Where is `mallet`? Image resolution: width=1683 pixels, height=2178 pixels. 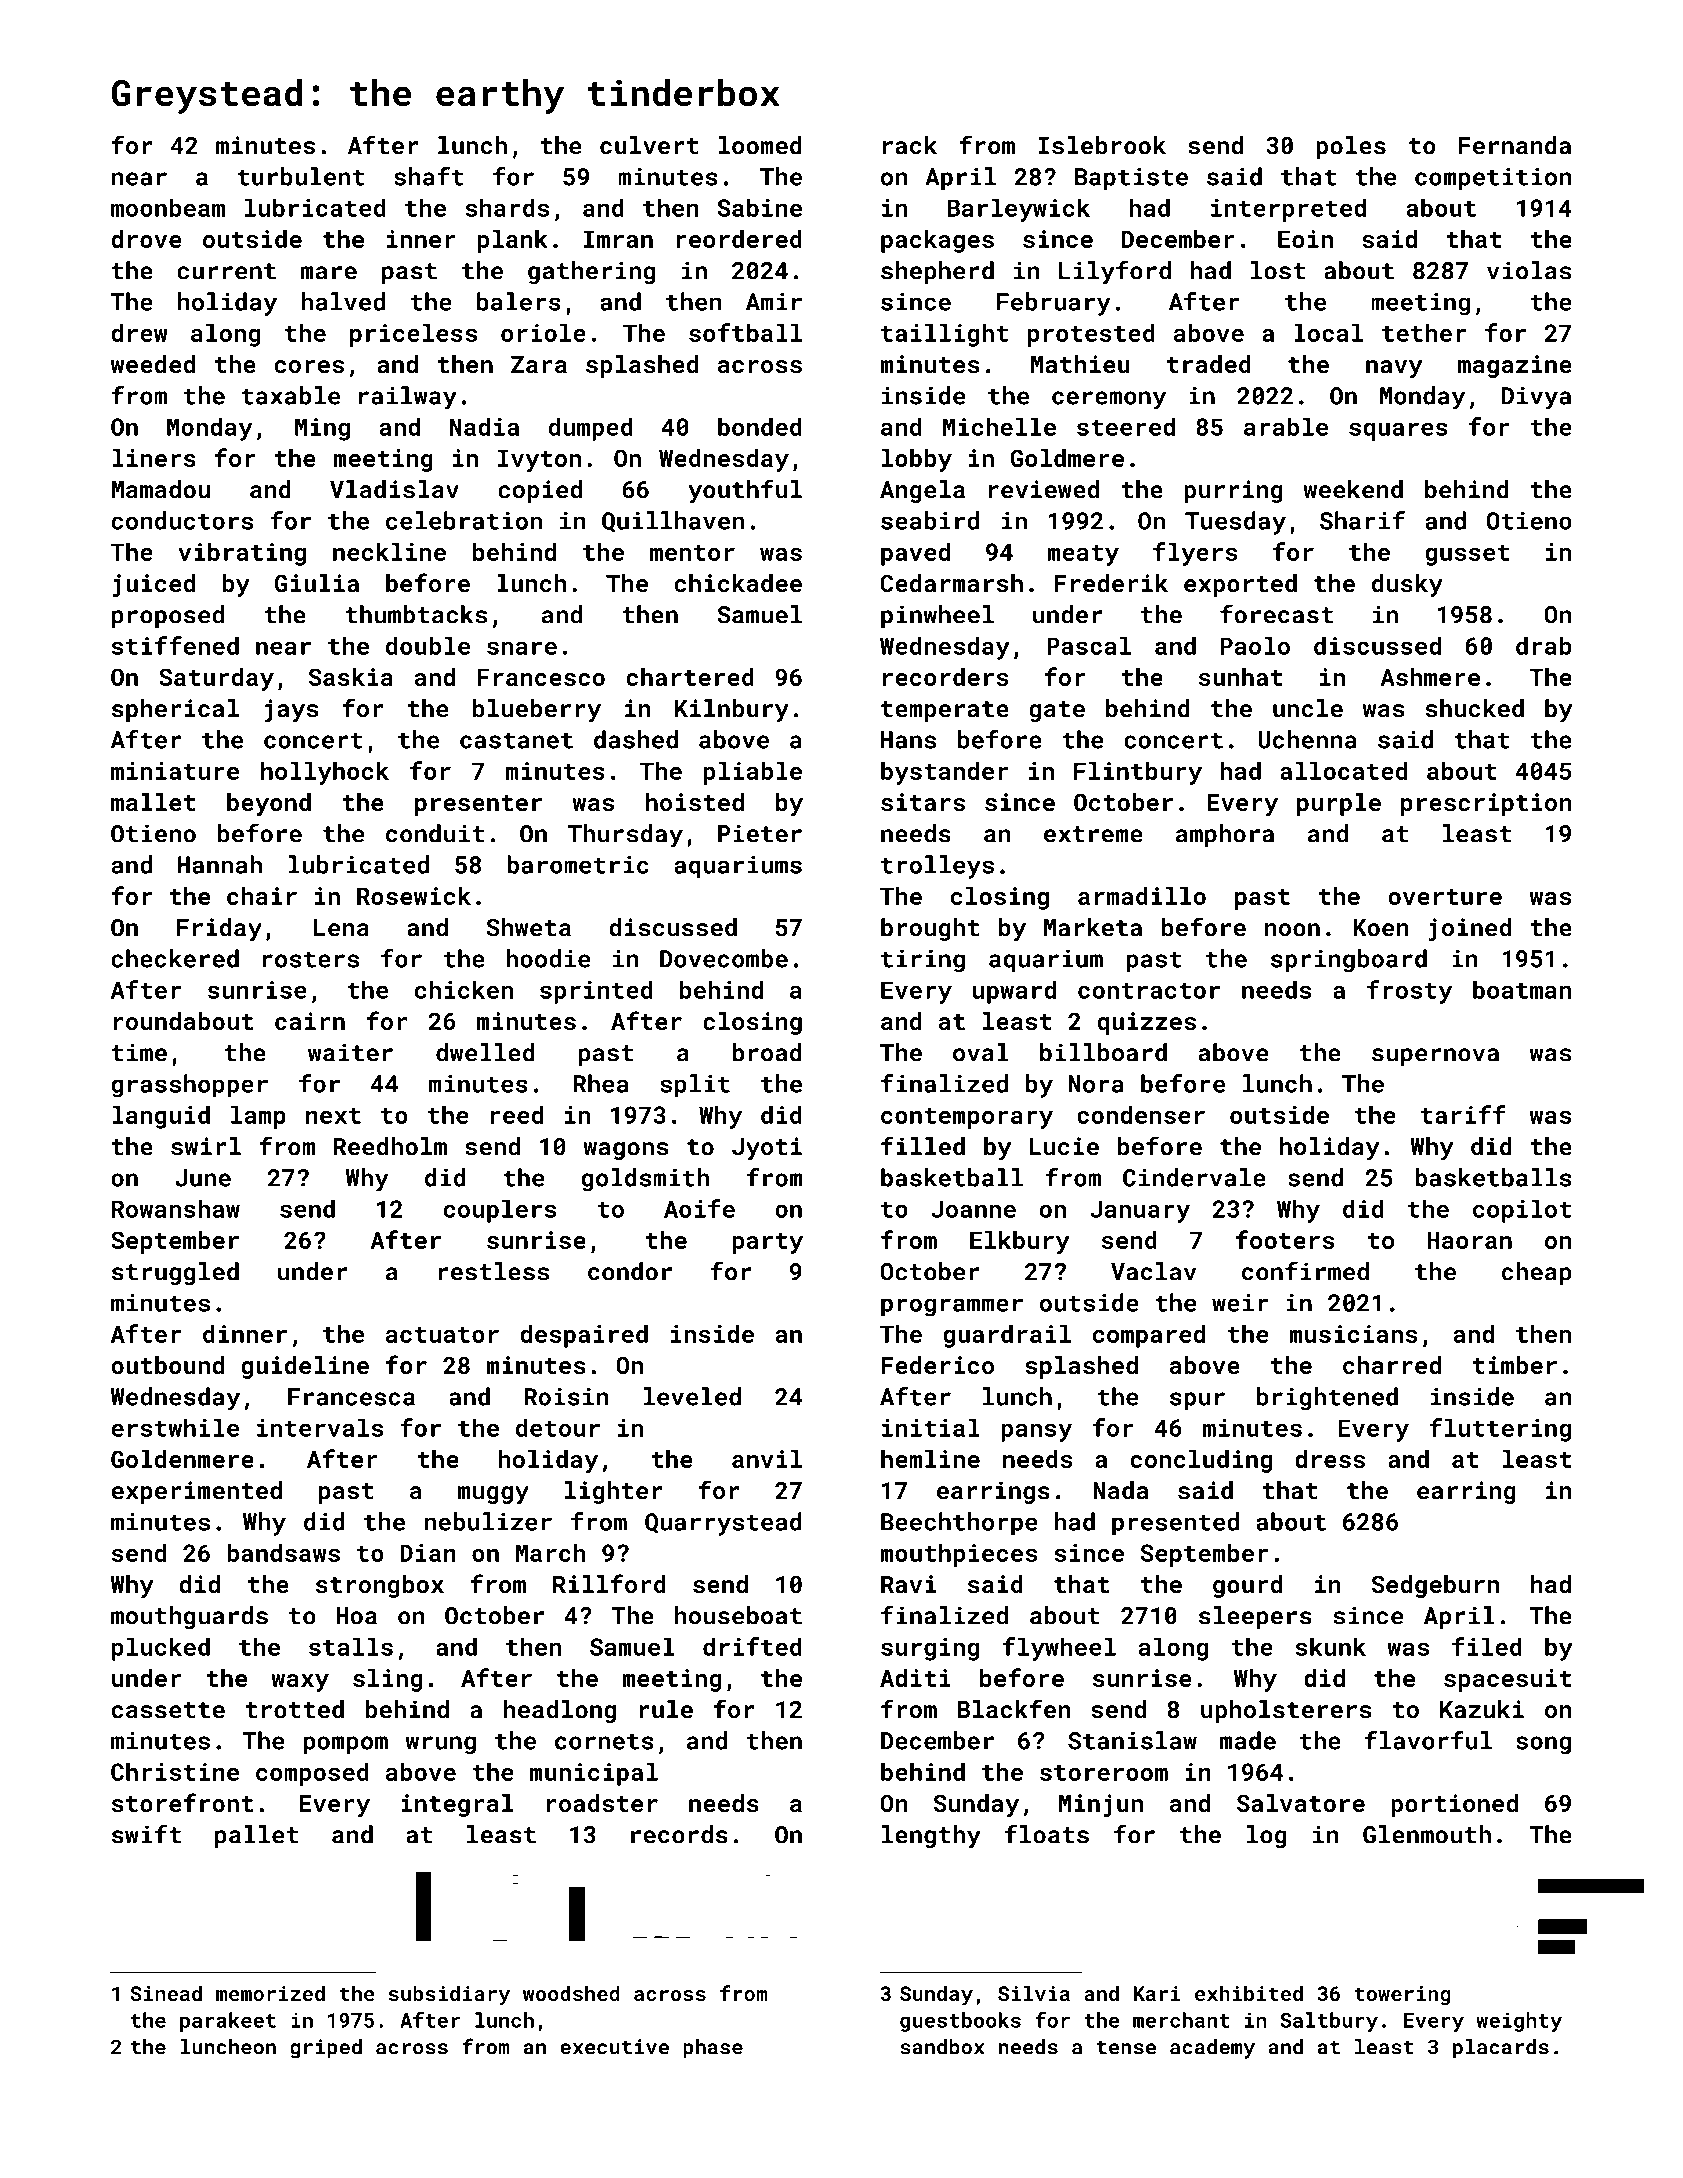
mallet is located at coordinates (153, 802).
